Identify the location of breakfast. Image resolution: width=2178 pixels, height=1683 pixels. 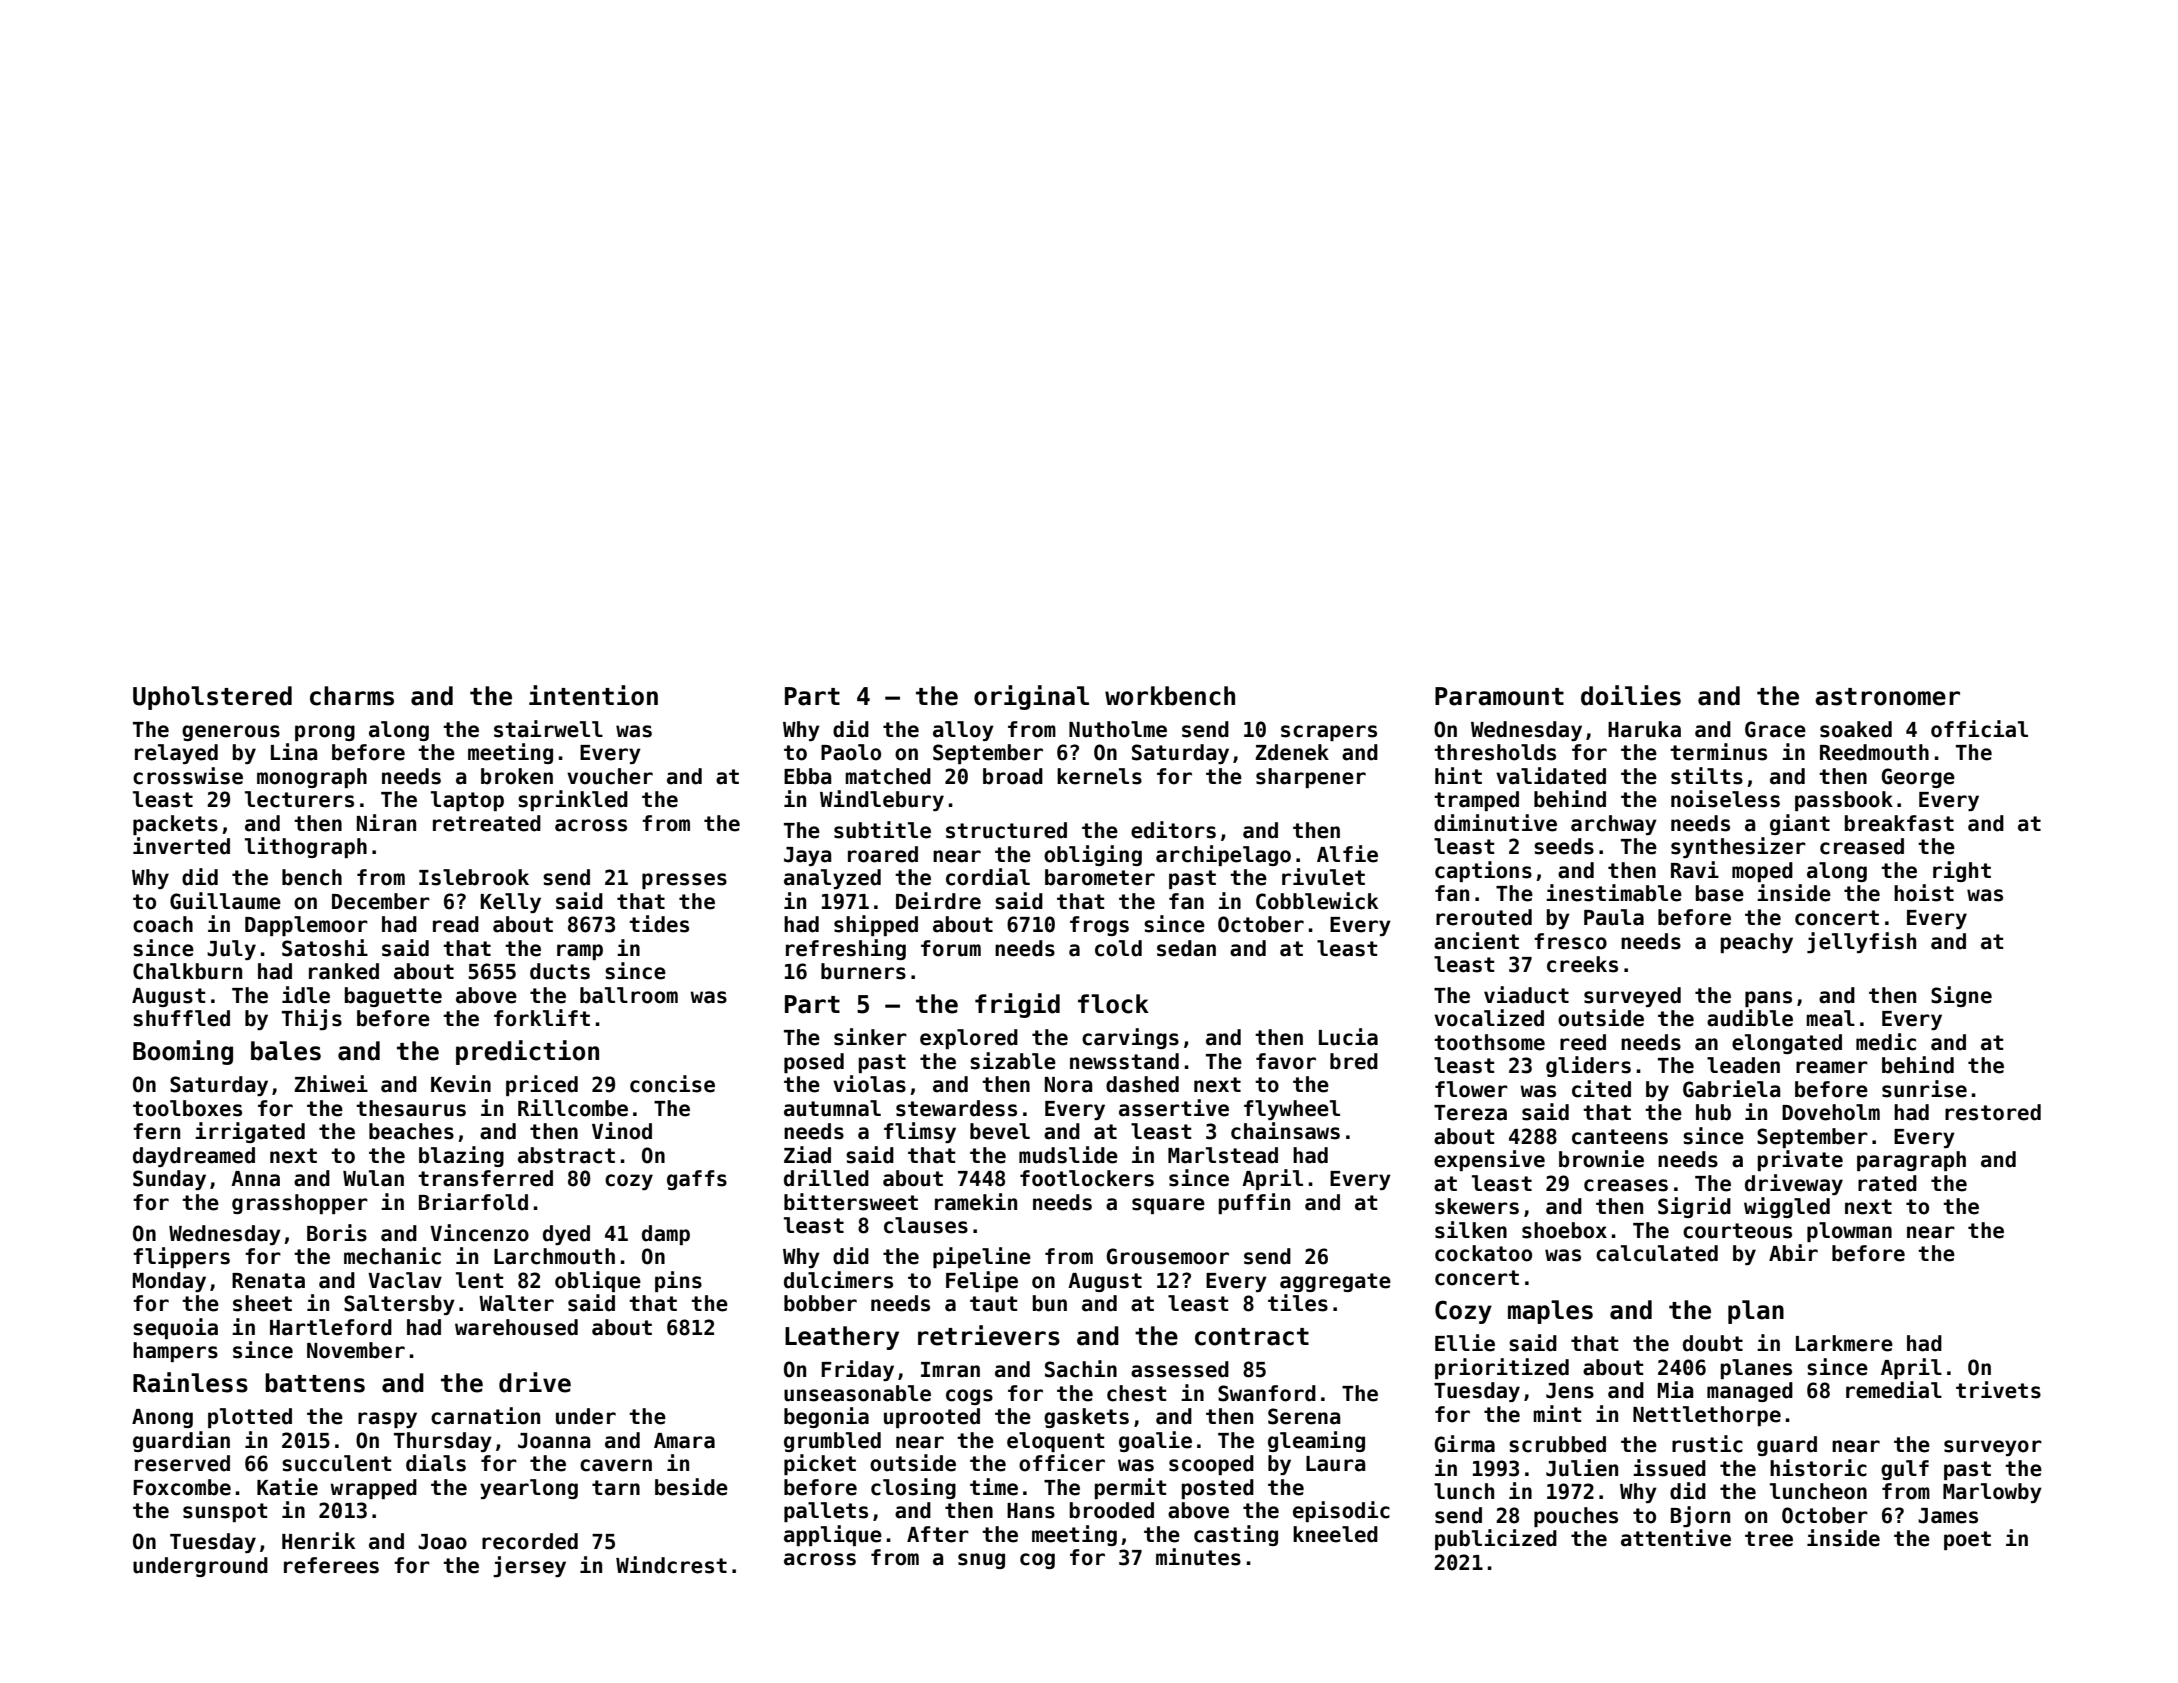
(1899, 823).
